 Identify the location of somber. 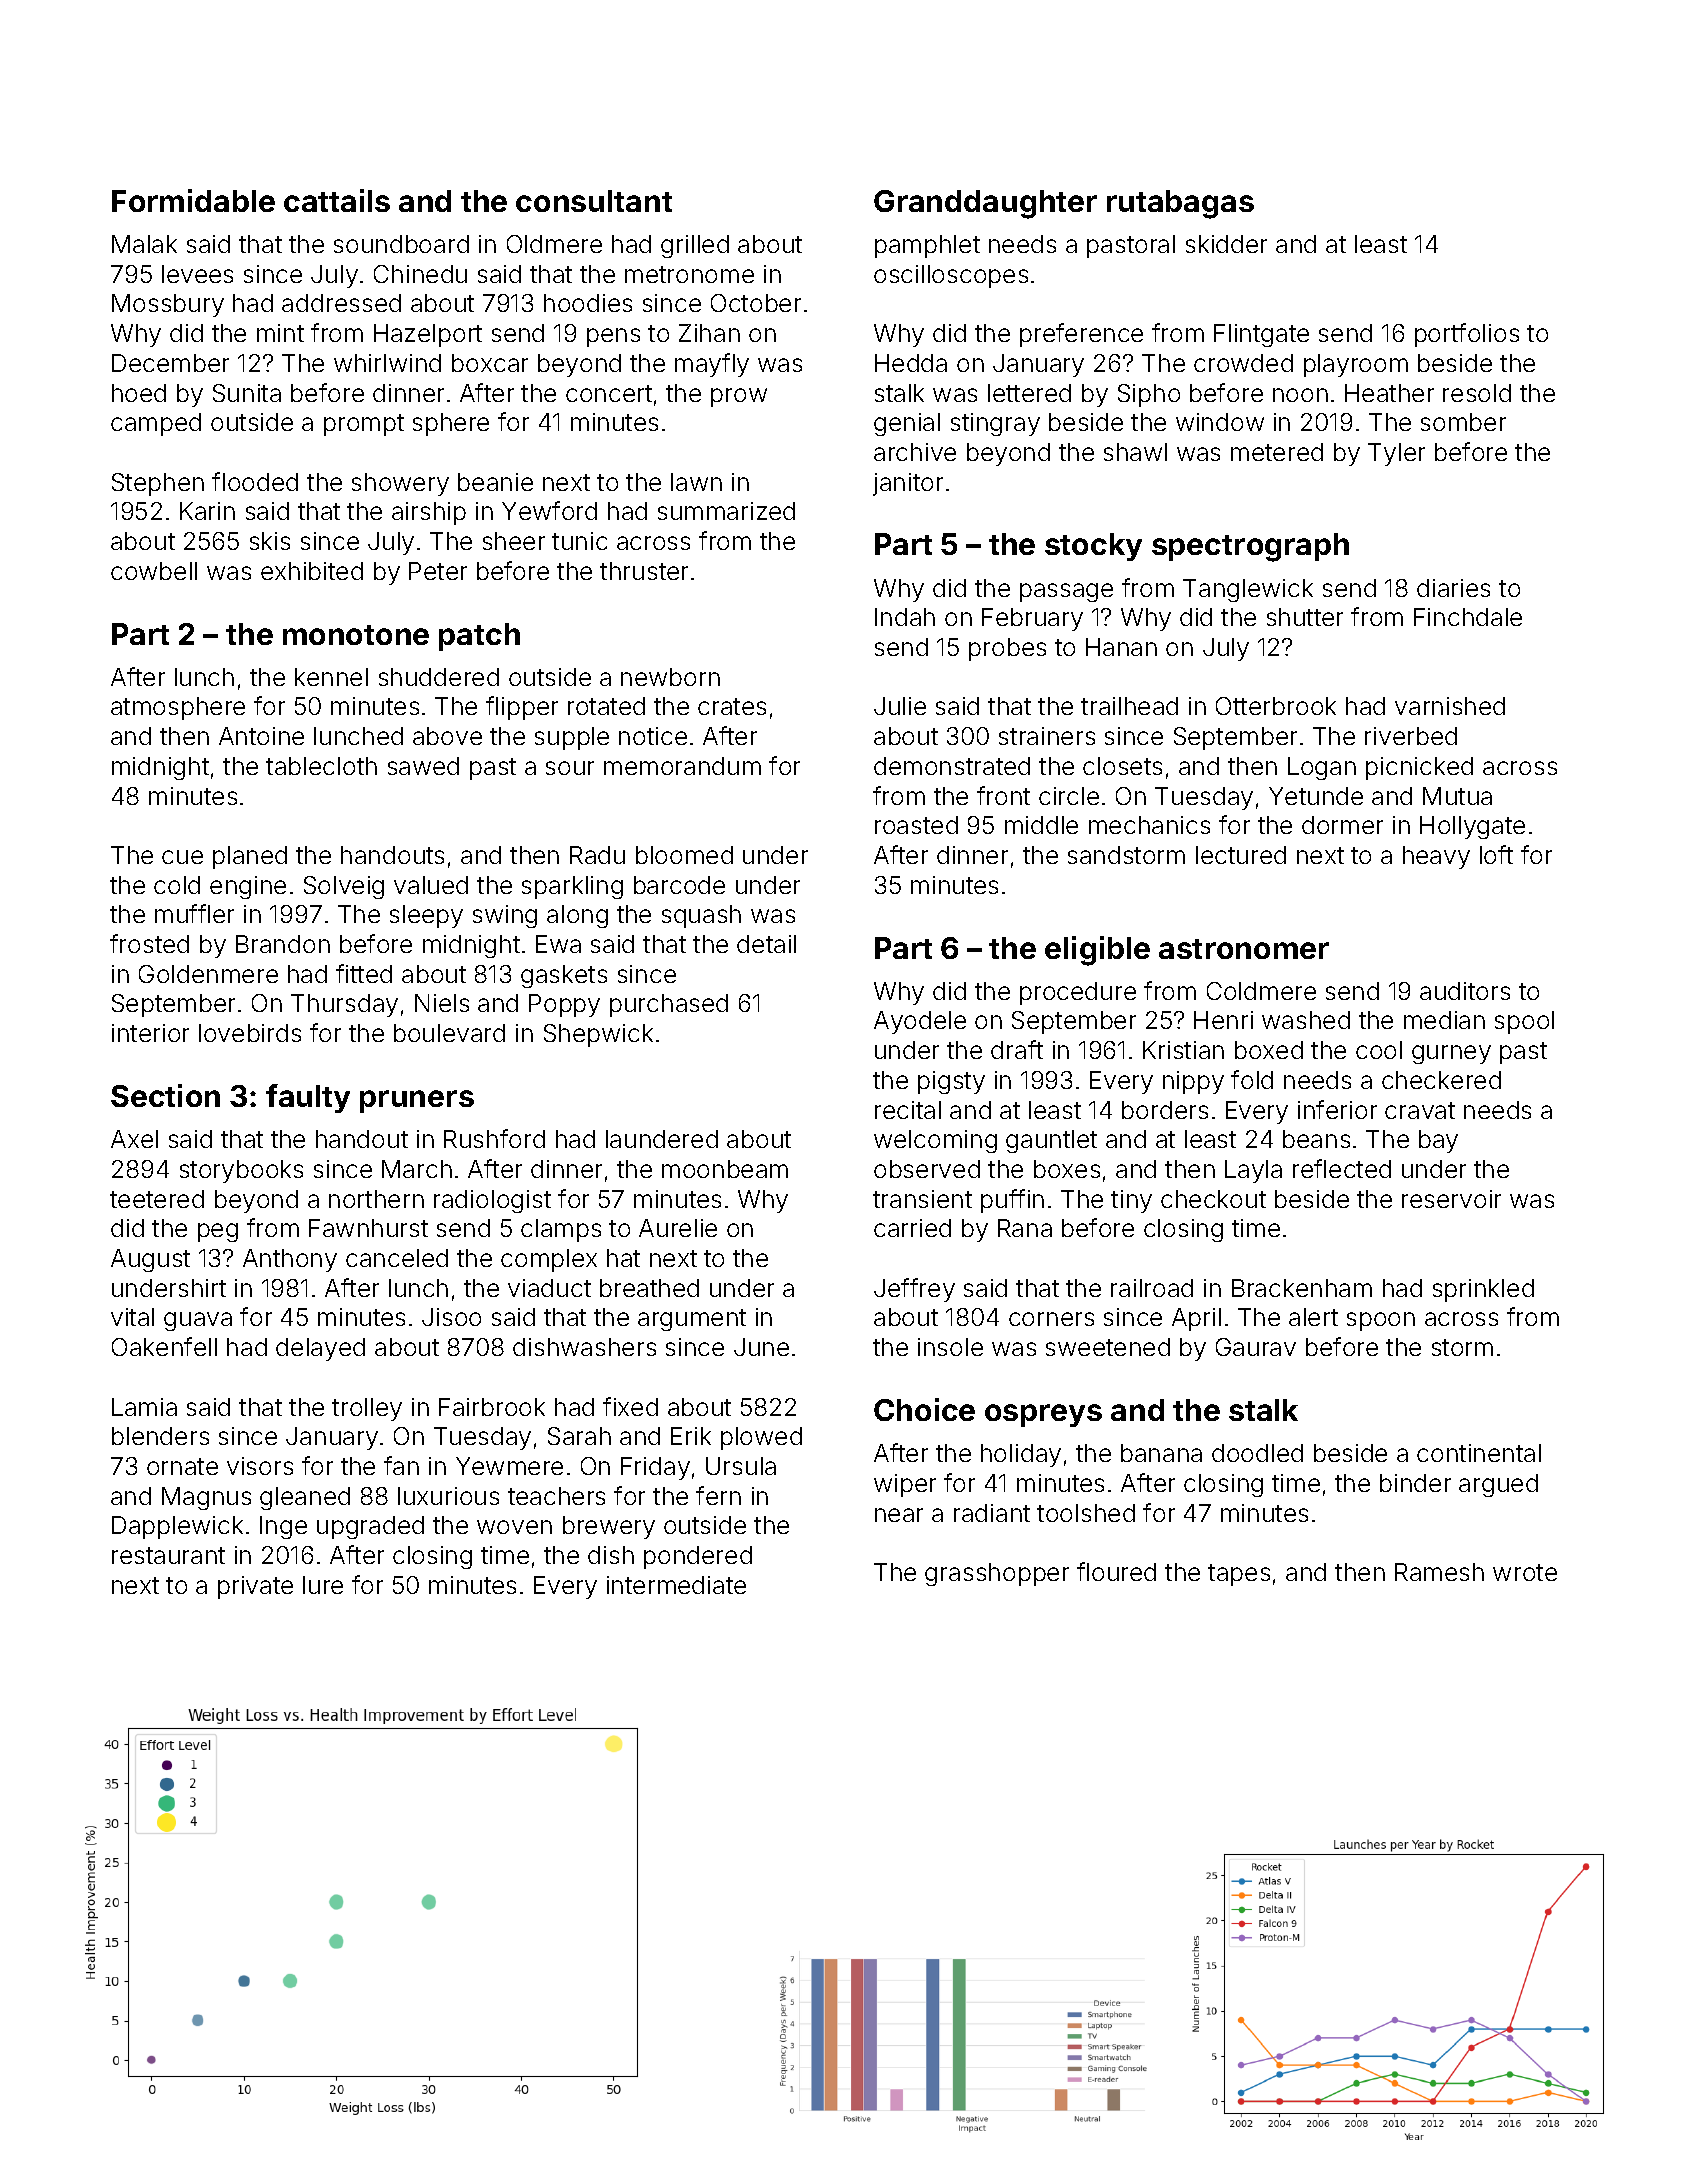
(1463, 422).
